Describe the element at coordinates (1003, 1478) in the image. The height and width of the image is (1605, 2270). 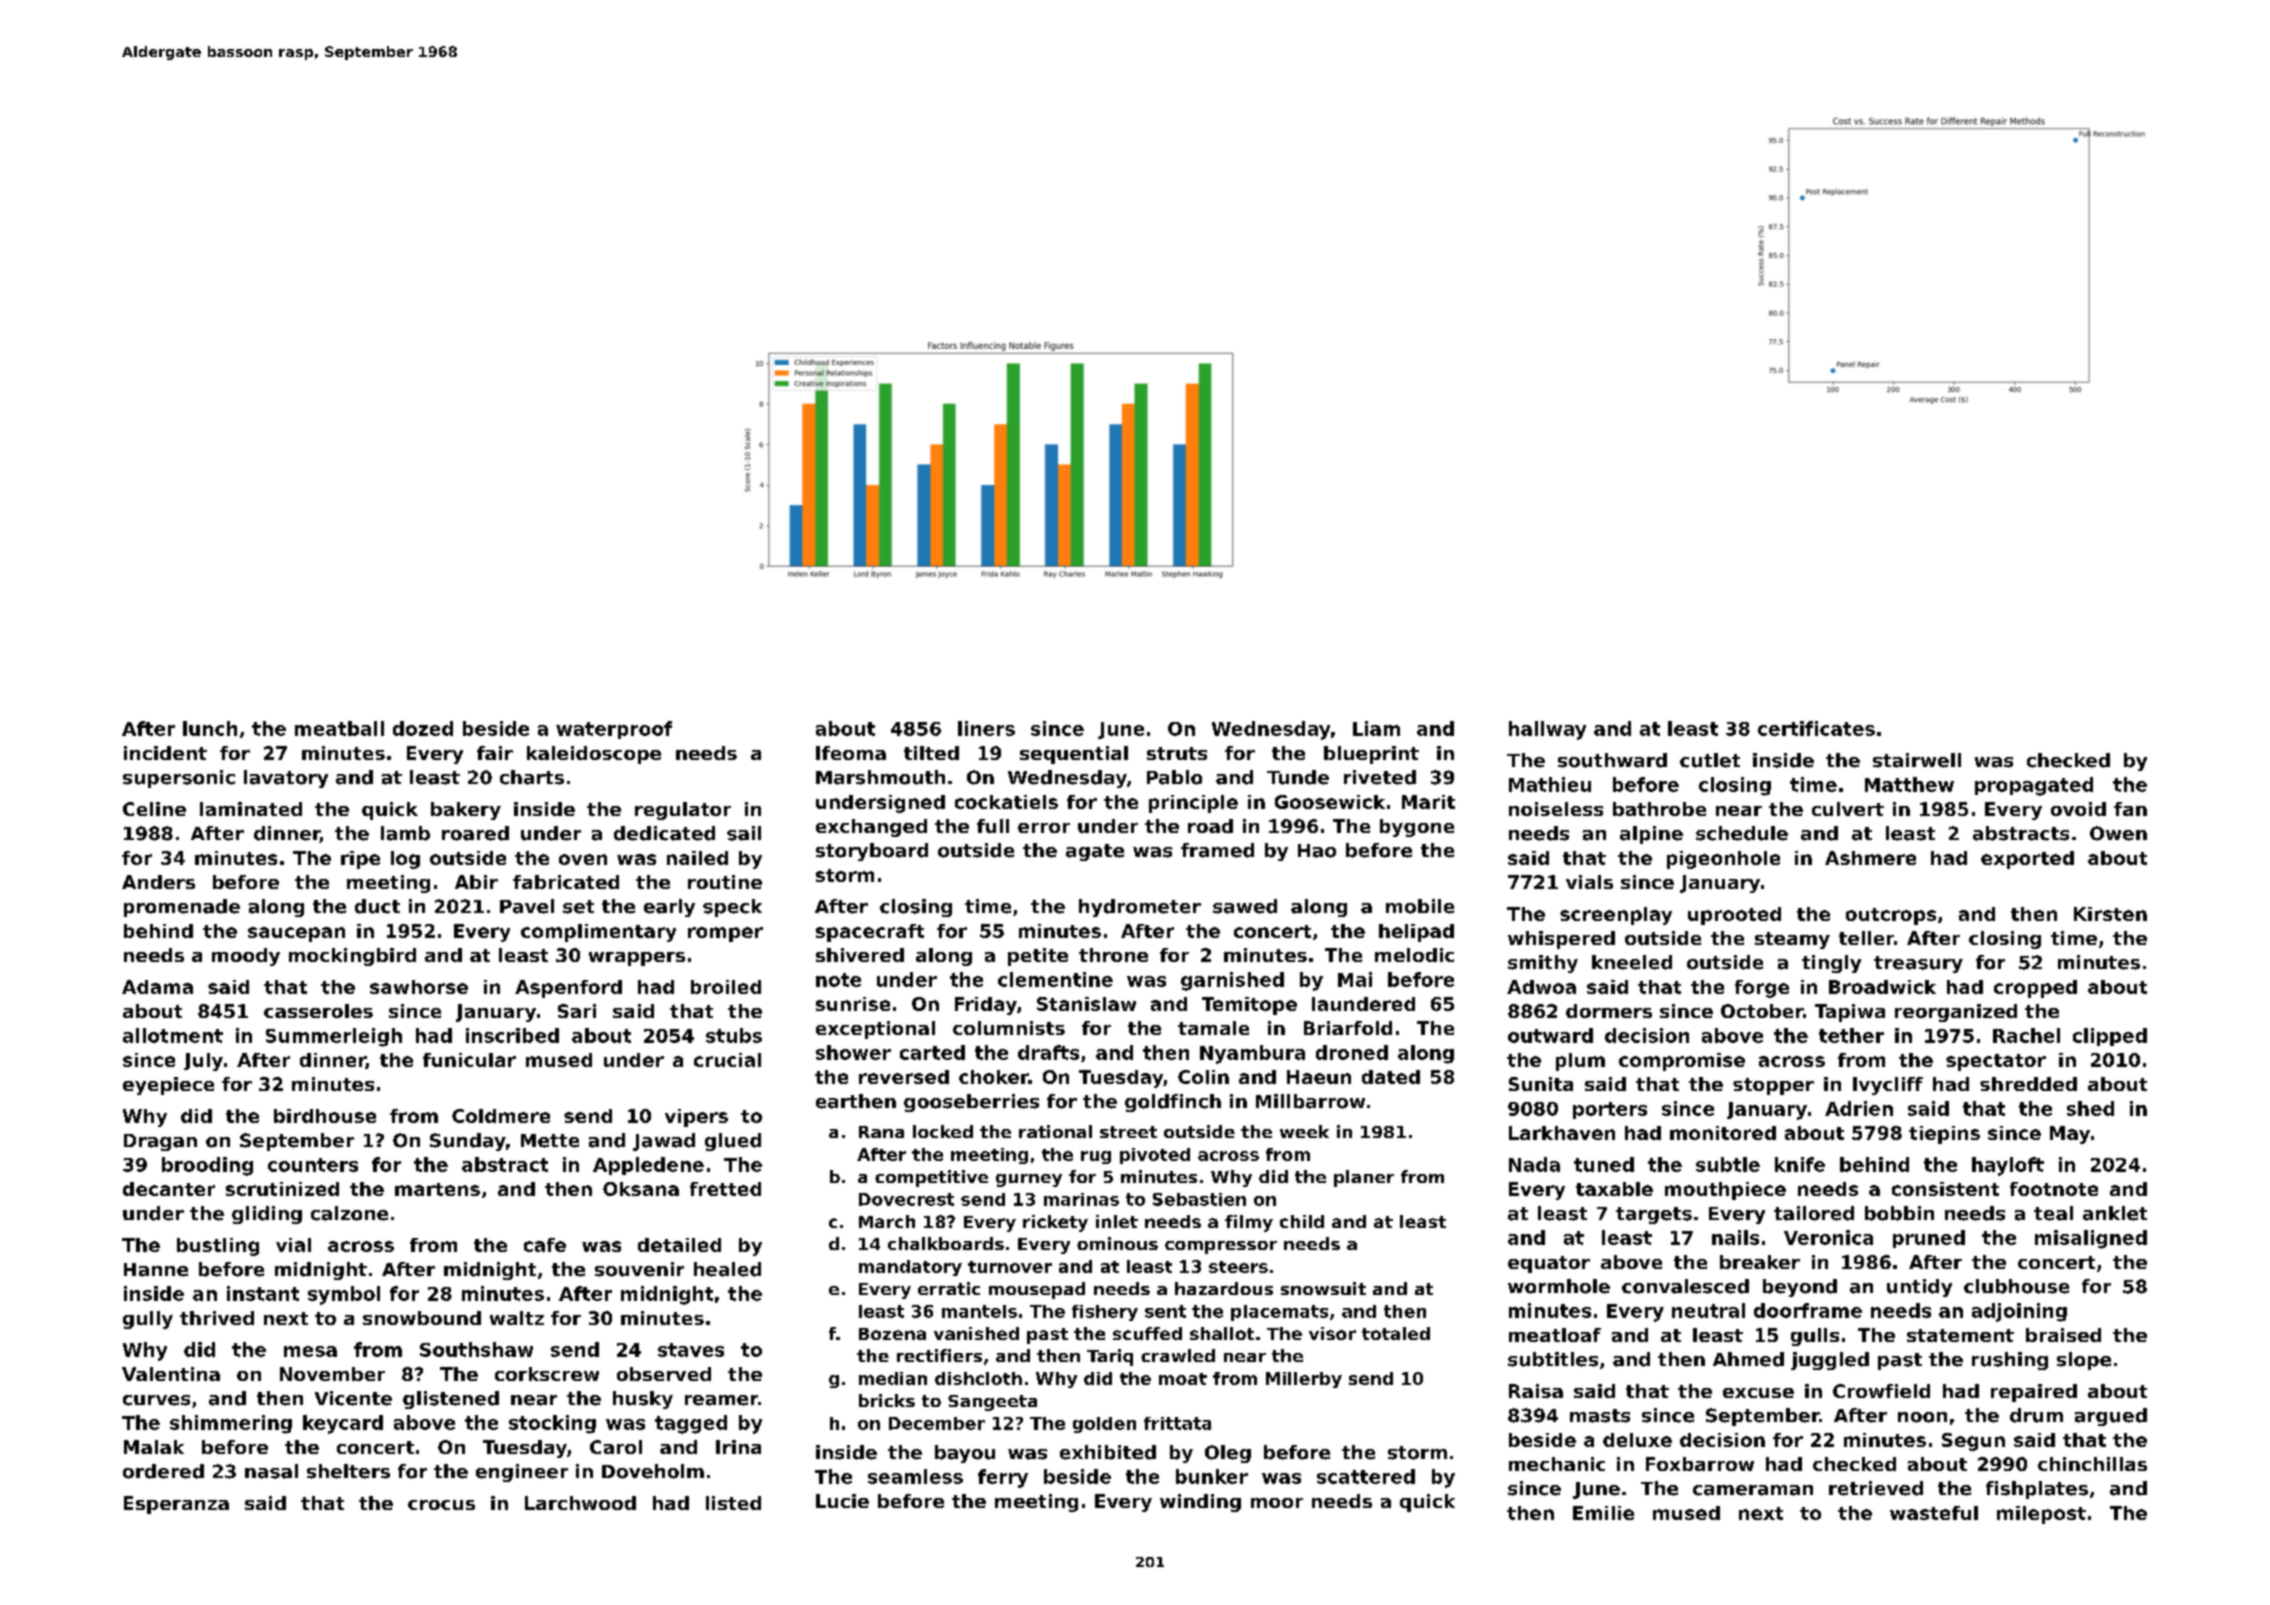
I see `ferry` at that location.
